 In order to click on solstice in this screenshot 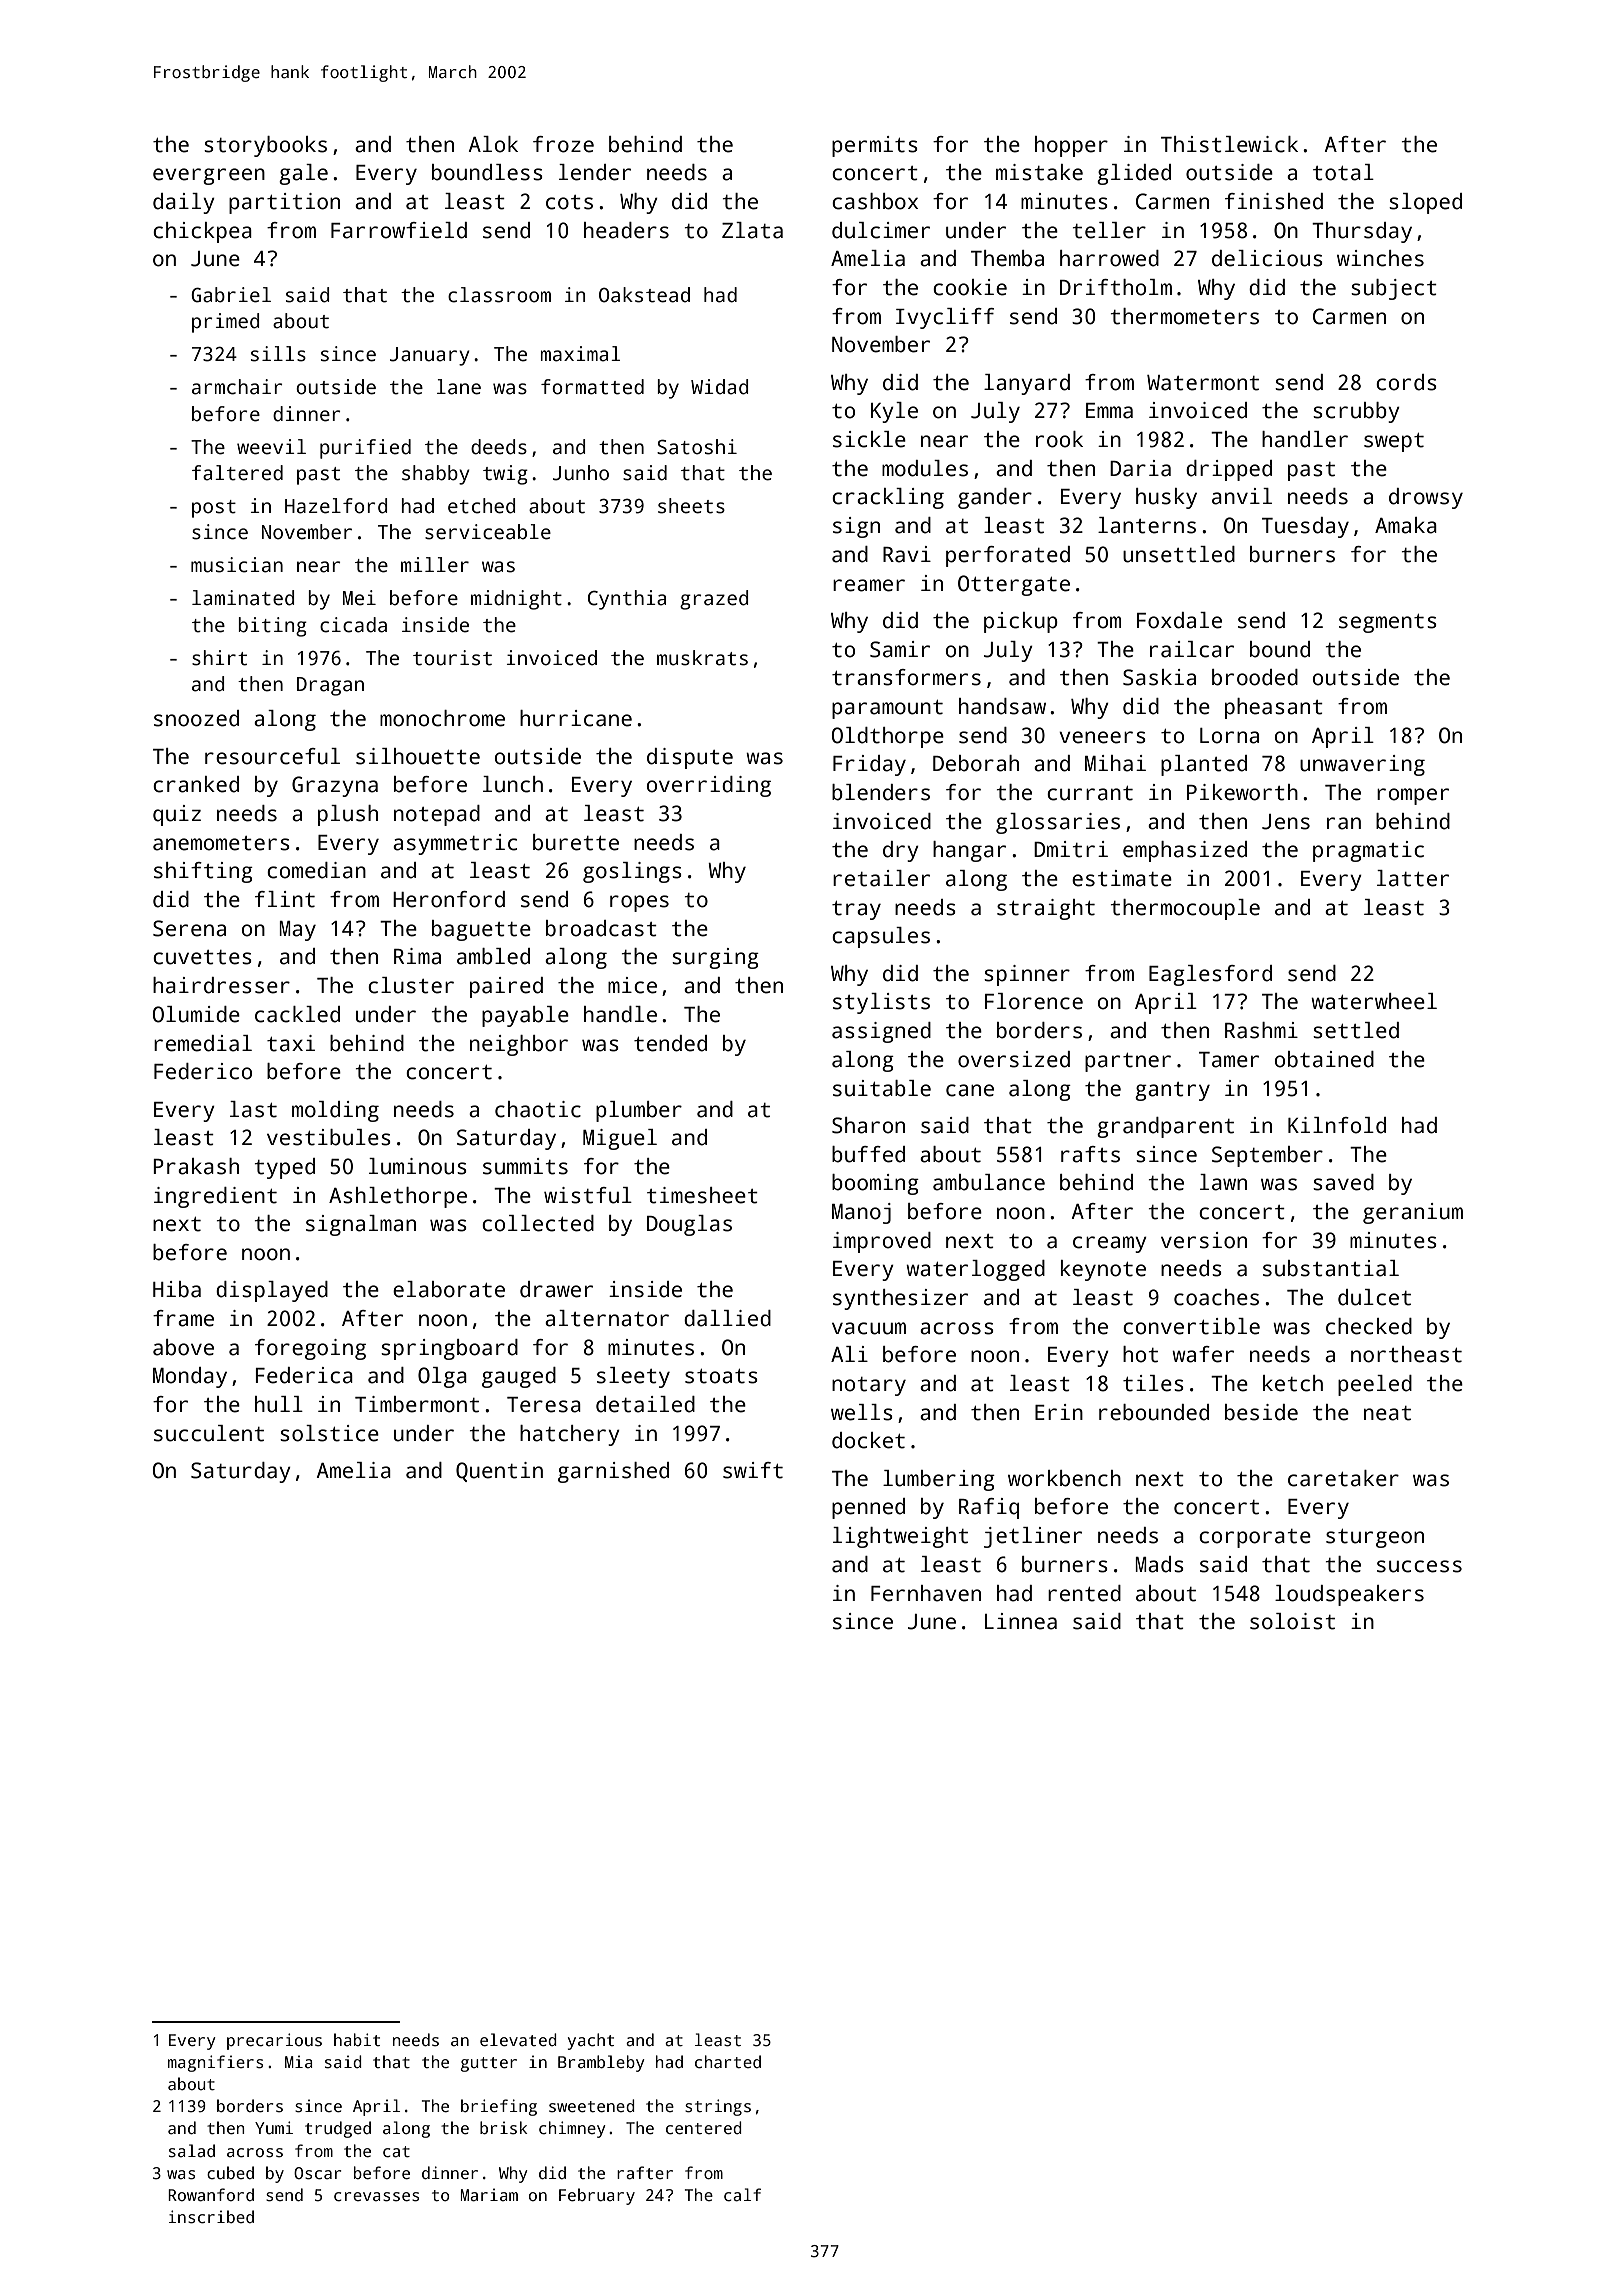, I will do `click(329, 1433)`.
